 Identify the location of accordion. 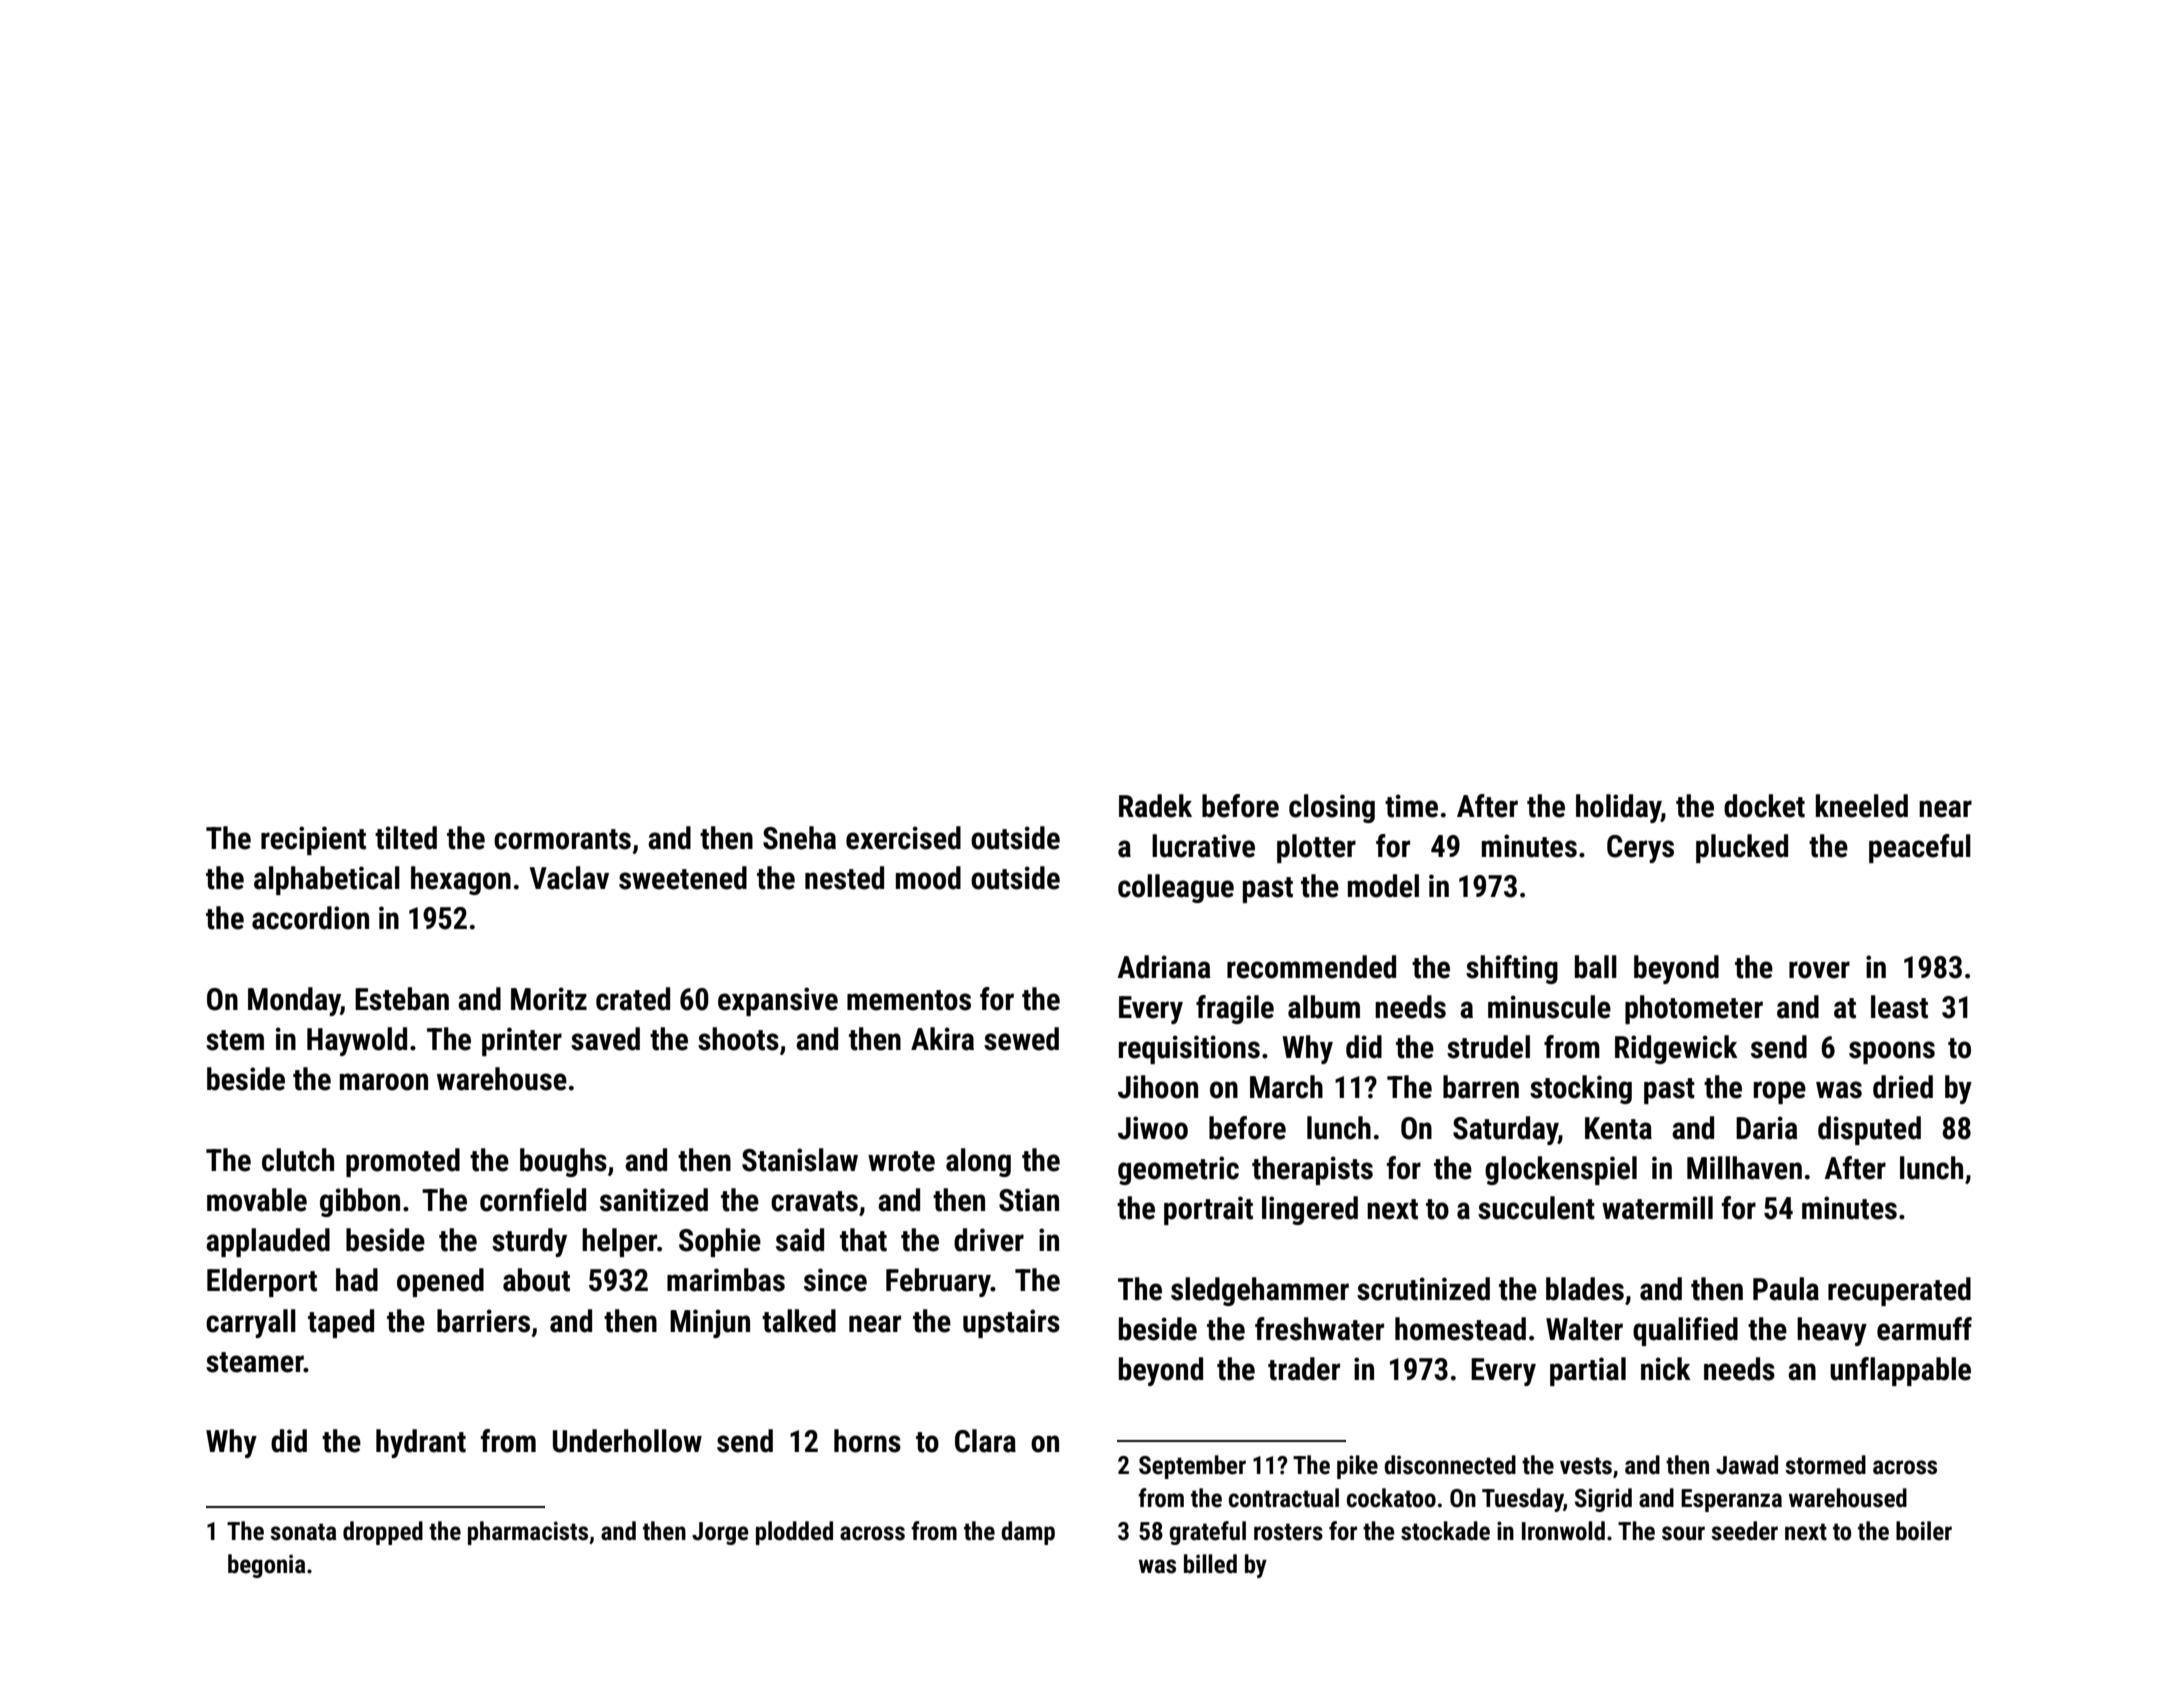
(310, 918).
